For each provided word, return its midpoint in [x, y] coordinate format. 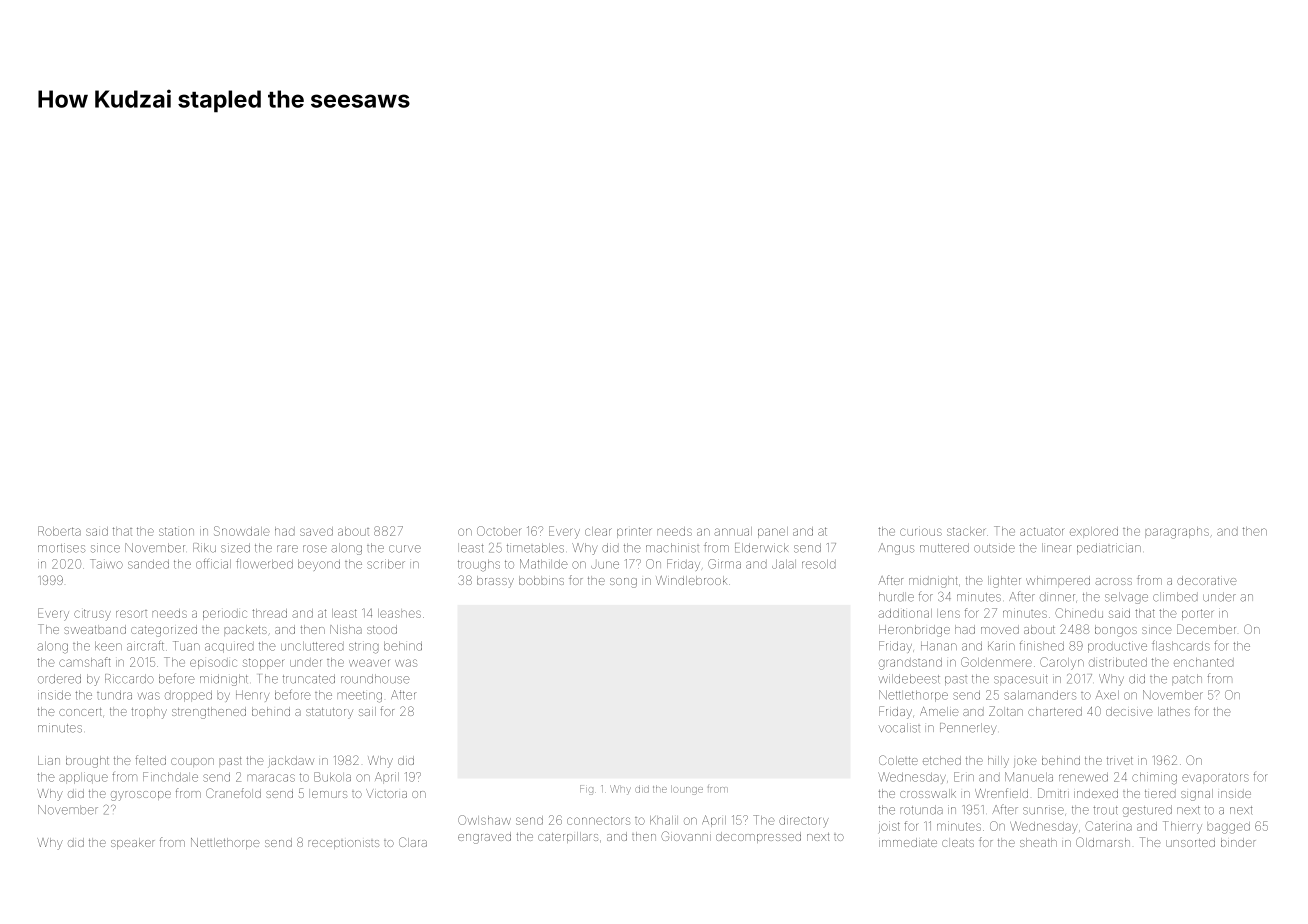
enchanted [1204, 662]
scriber [386, 564]
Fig [586, 790]
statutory [329, 713]
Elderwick [761, 548]
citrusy [92, 615]
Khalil [664, 820]
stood [382, 629]
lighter [1004, 582]
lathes [1174, 711]
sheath [1038, 842]
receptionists [343, 844]
